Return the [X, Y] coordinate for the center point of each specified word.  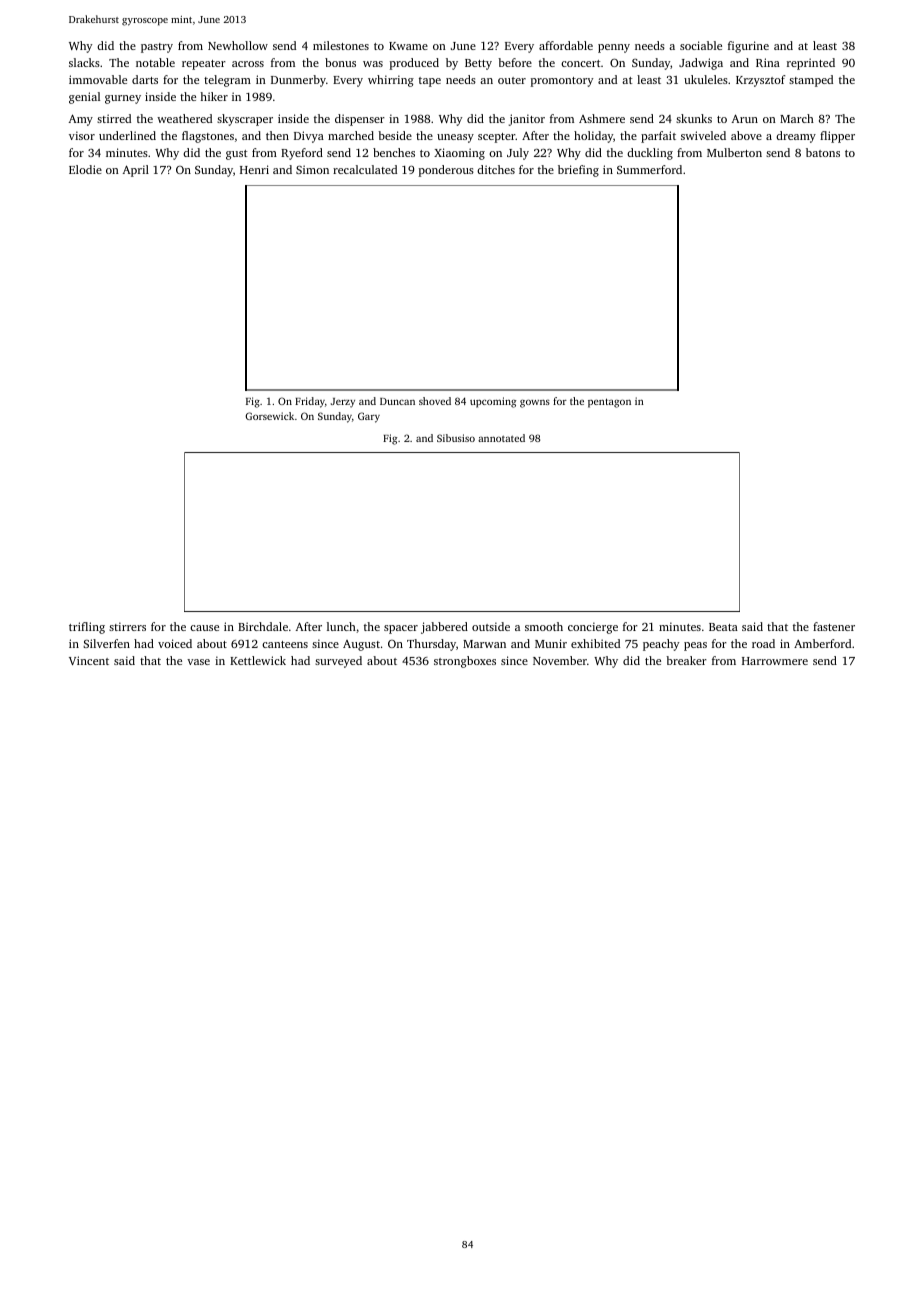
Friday [310, 402]
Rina [768, 62]
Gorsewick [269, 416]
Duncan [397, 401]
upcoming [493, 402]
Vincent [89, 660]
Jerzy [343, 403]
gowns [535, 403]
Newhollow [238, 45]
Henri [254, 169]
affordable [566, 45]
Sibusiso [456, 438]
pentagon [609, 403]
